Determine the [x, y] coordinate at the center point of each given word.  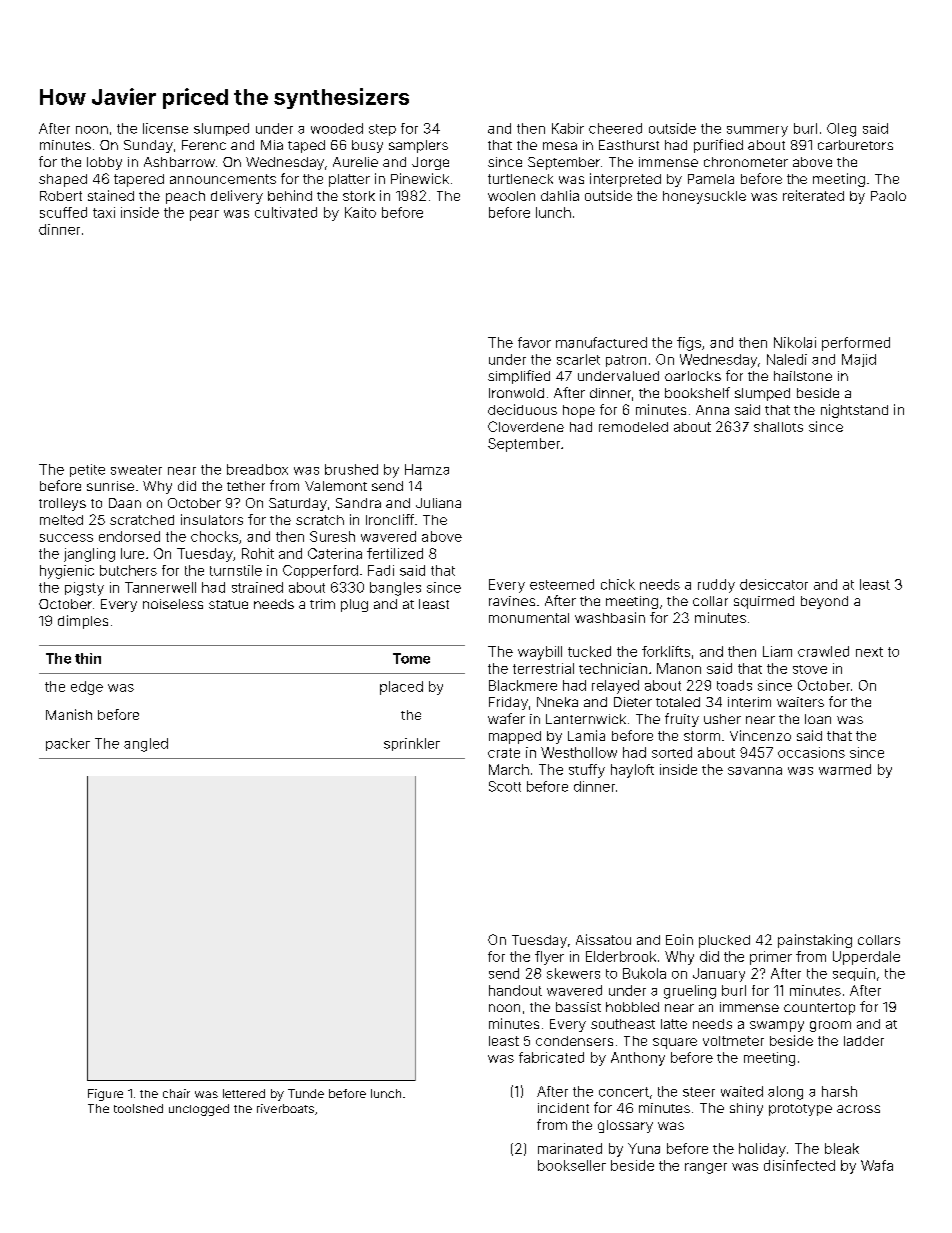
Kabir [568, 128]
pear [204, 215]
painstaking [815, 941]
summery [757, 131]
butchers [128, 570]
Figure [105, 1095]
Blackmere [523, 685]
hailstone [803, 376]
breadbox [257, 469]
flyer [549, 958]
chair [176, 1093]
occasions [811, 752]
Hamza [427, 469]
